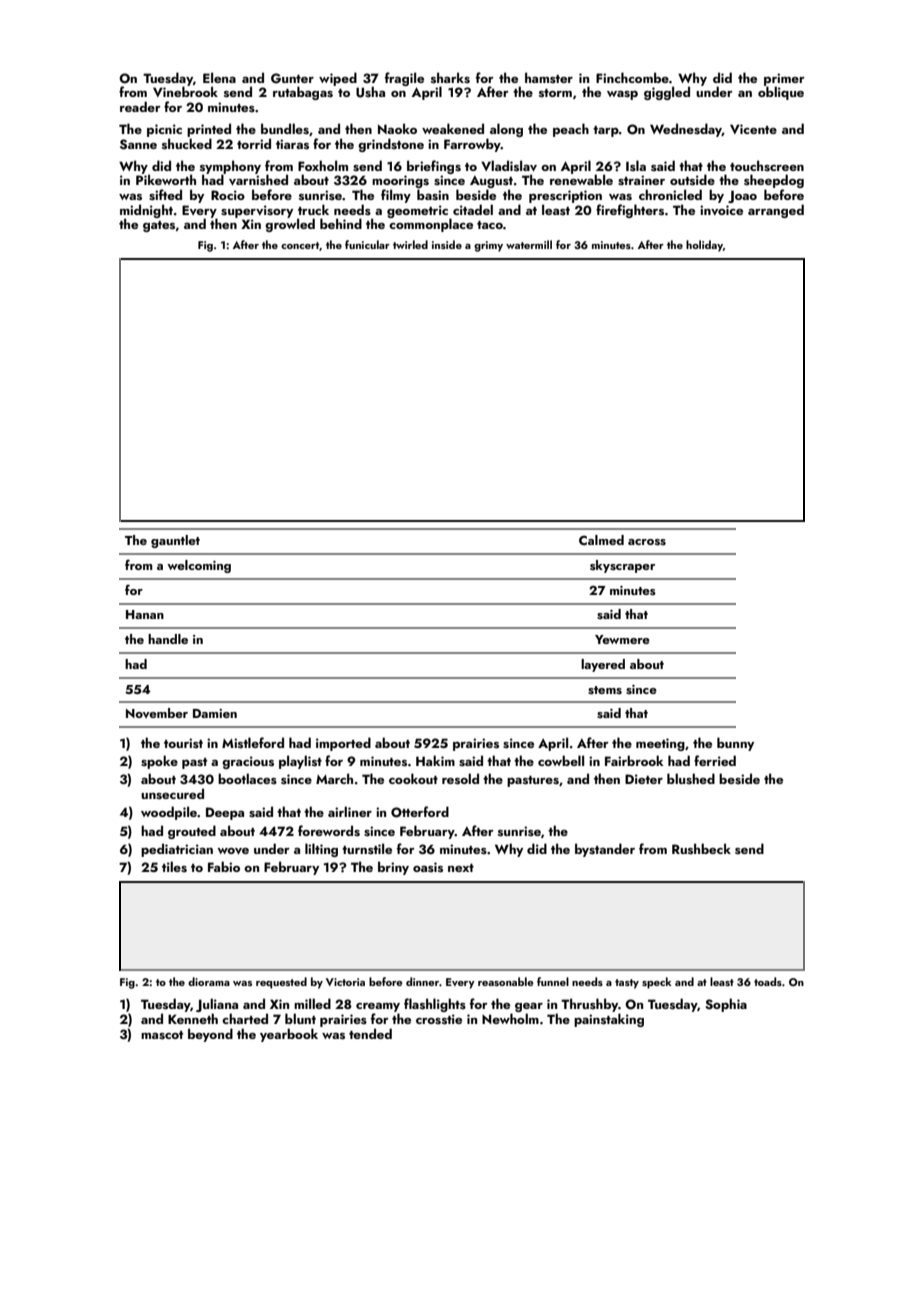 The width and height of the page is (924, 1308). What do you see at coordinates (300, 245) in the page?
I see `concert` at bounding box center [300, 245].
